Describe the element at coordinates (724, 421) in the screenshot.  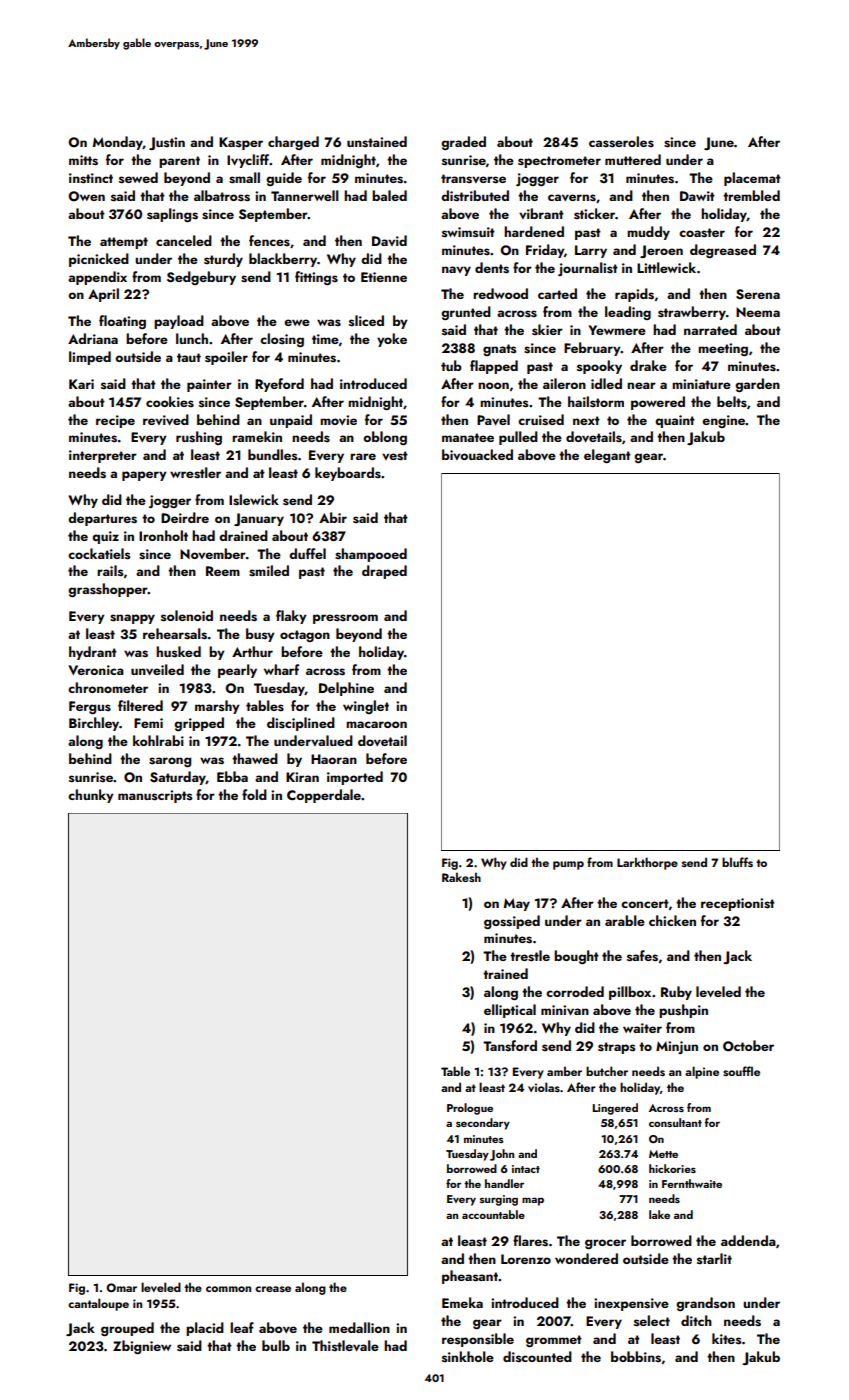
I see `engine` at that location.
